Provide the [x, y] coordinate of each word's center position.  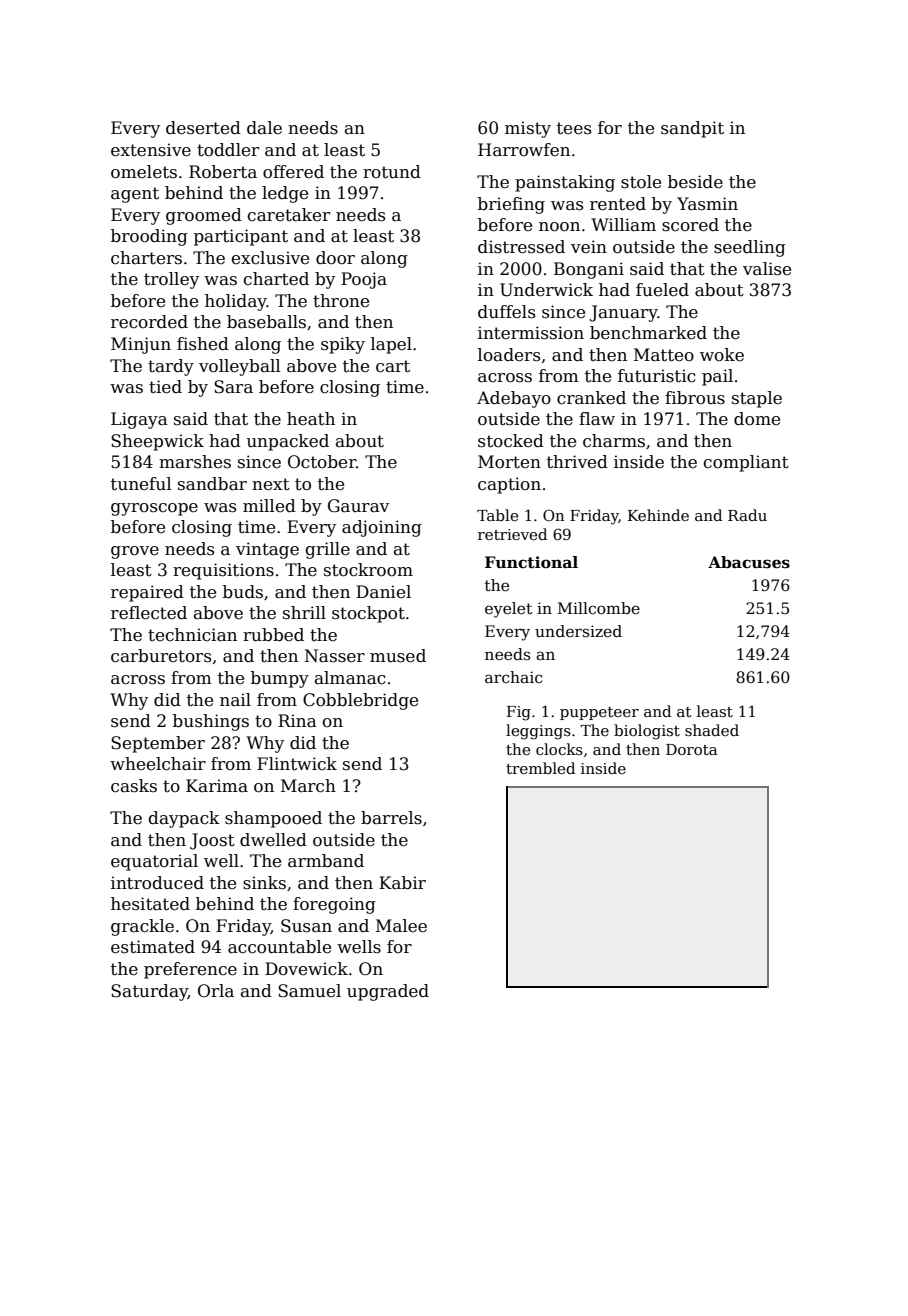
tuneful [141, 484]
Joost [212, 841]
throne [341, 301]
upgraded [388, 992]
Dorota [691, 749]
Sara [233, 387]
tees [574, 128]
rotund [392, 172]
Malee [401, 926]
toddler [228, 150]
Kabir [402, 883]
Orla [216, 991]
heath [311, 419]
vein [589, 247]
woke [722, 355]
